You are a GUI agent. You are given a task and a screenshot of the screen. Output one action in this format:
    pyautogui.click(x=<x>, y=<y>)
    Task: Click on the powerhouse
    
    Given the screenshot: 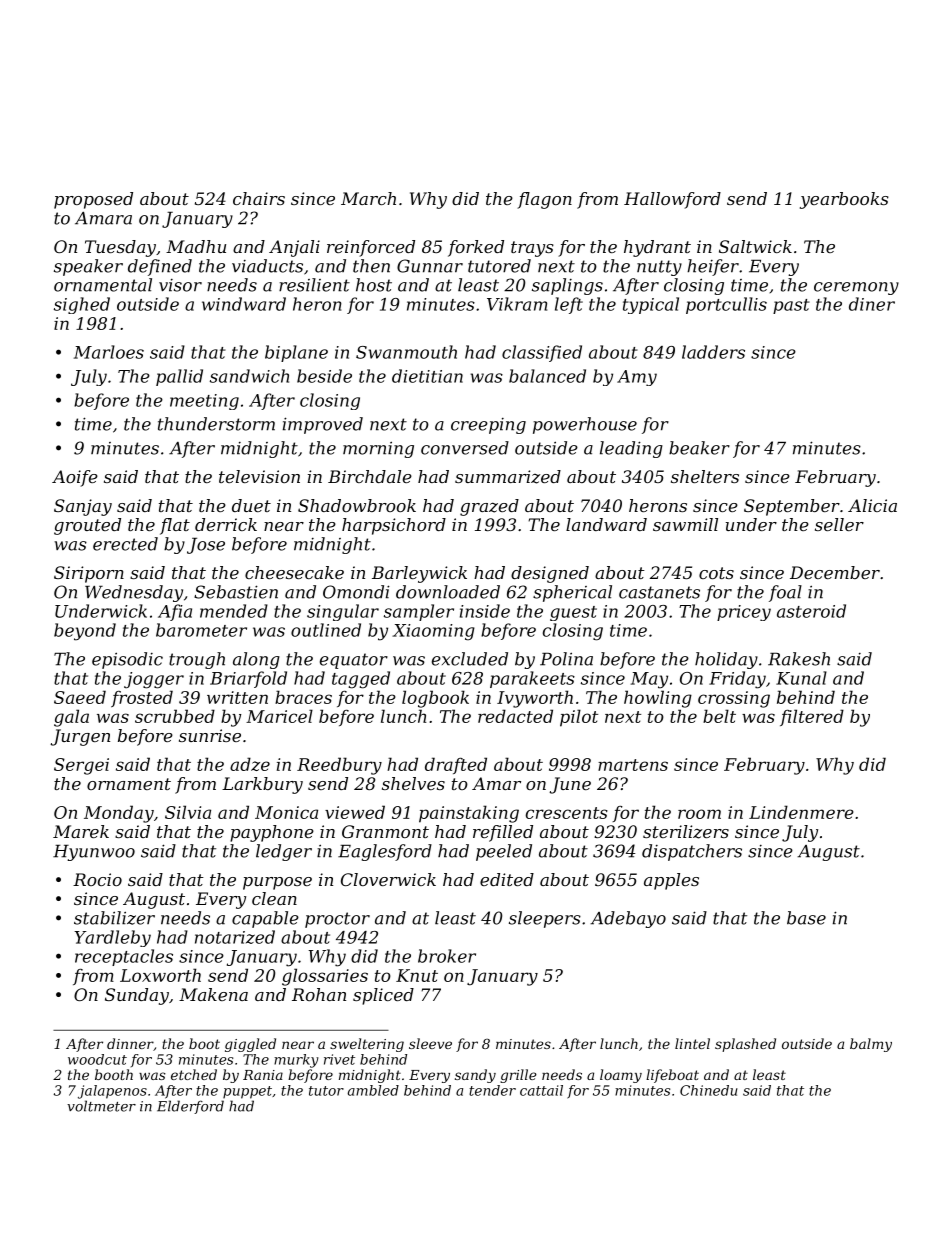 What is the action you would take?
    pyautogui.click(x=585, y=425)
